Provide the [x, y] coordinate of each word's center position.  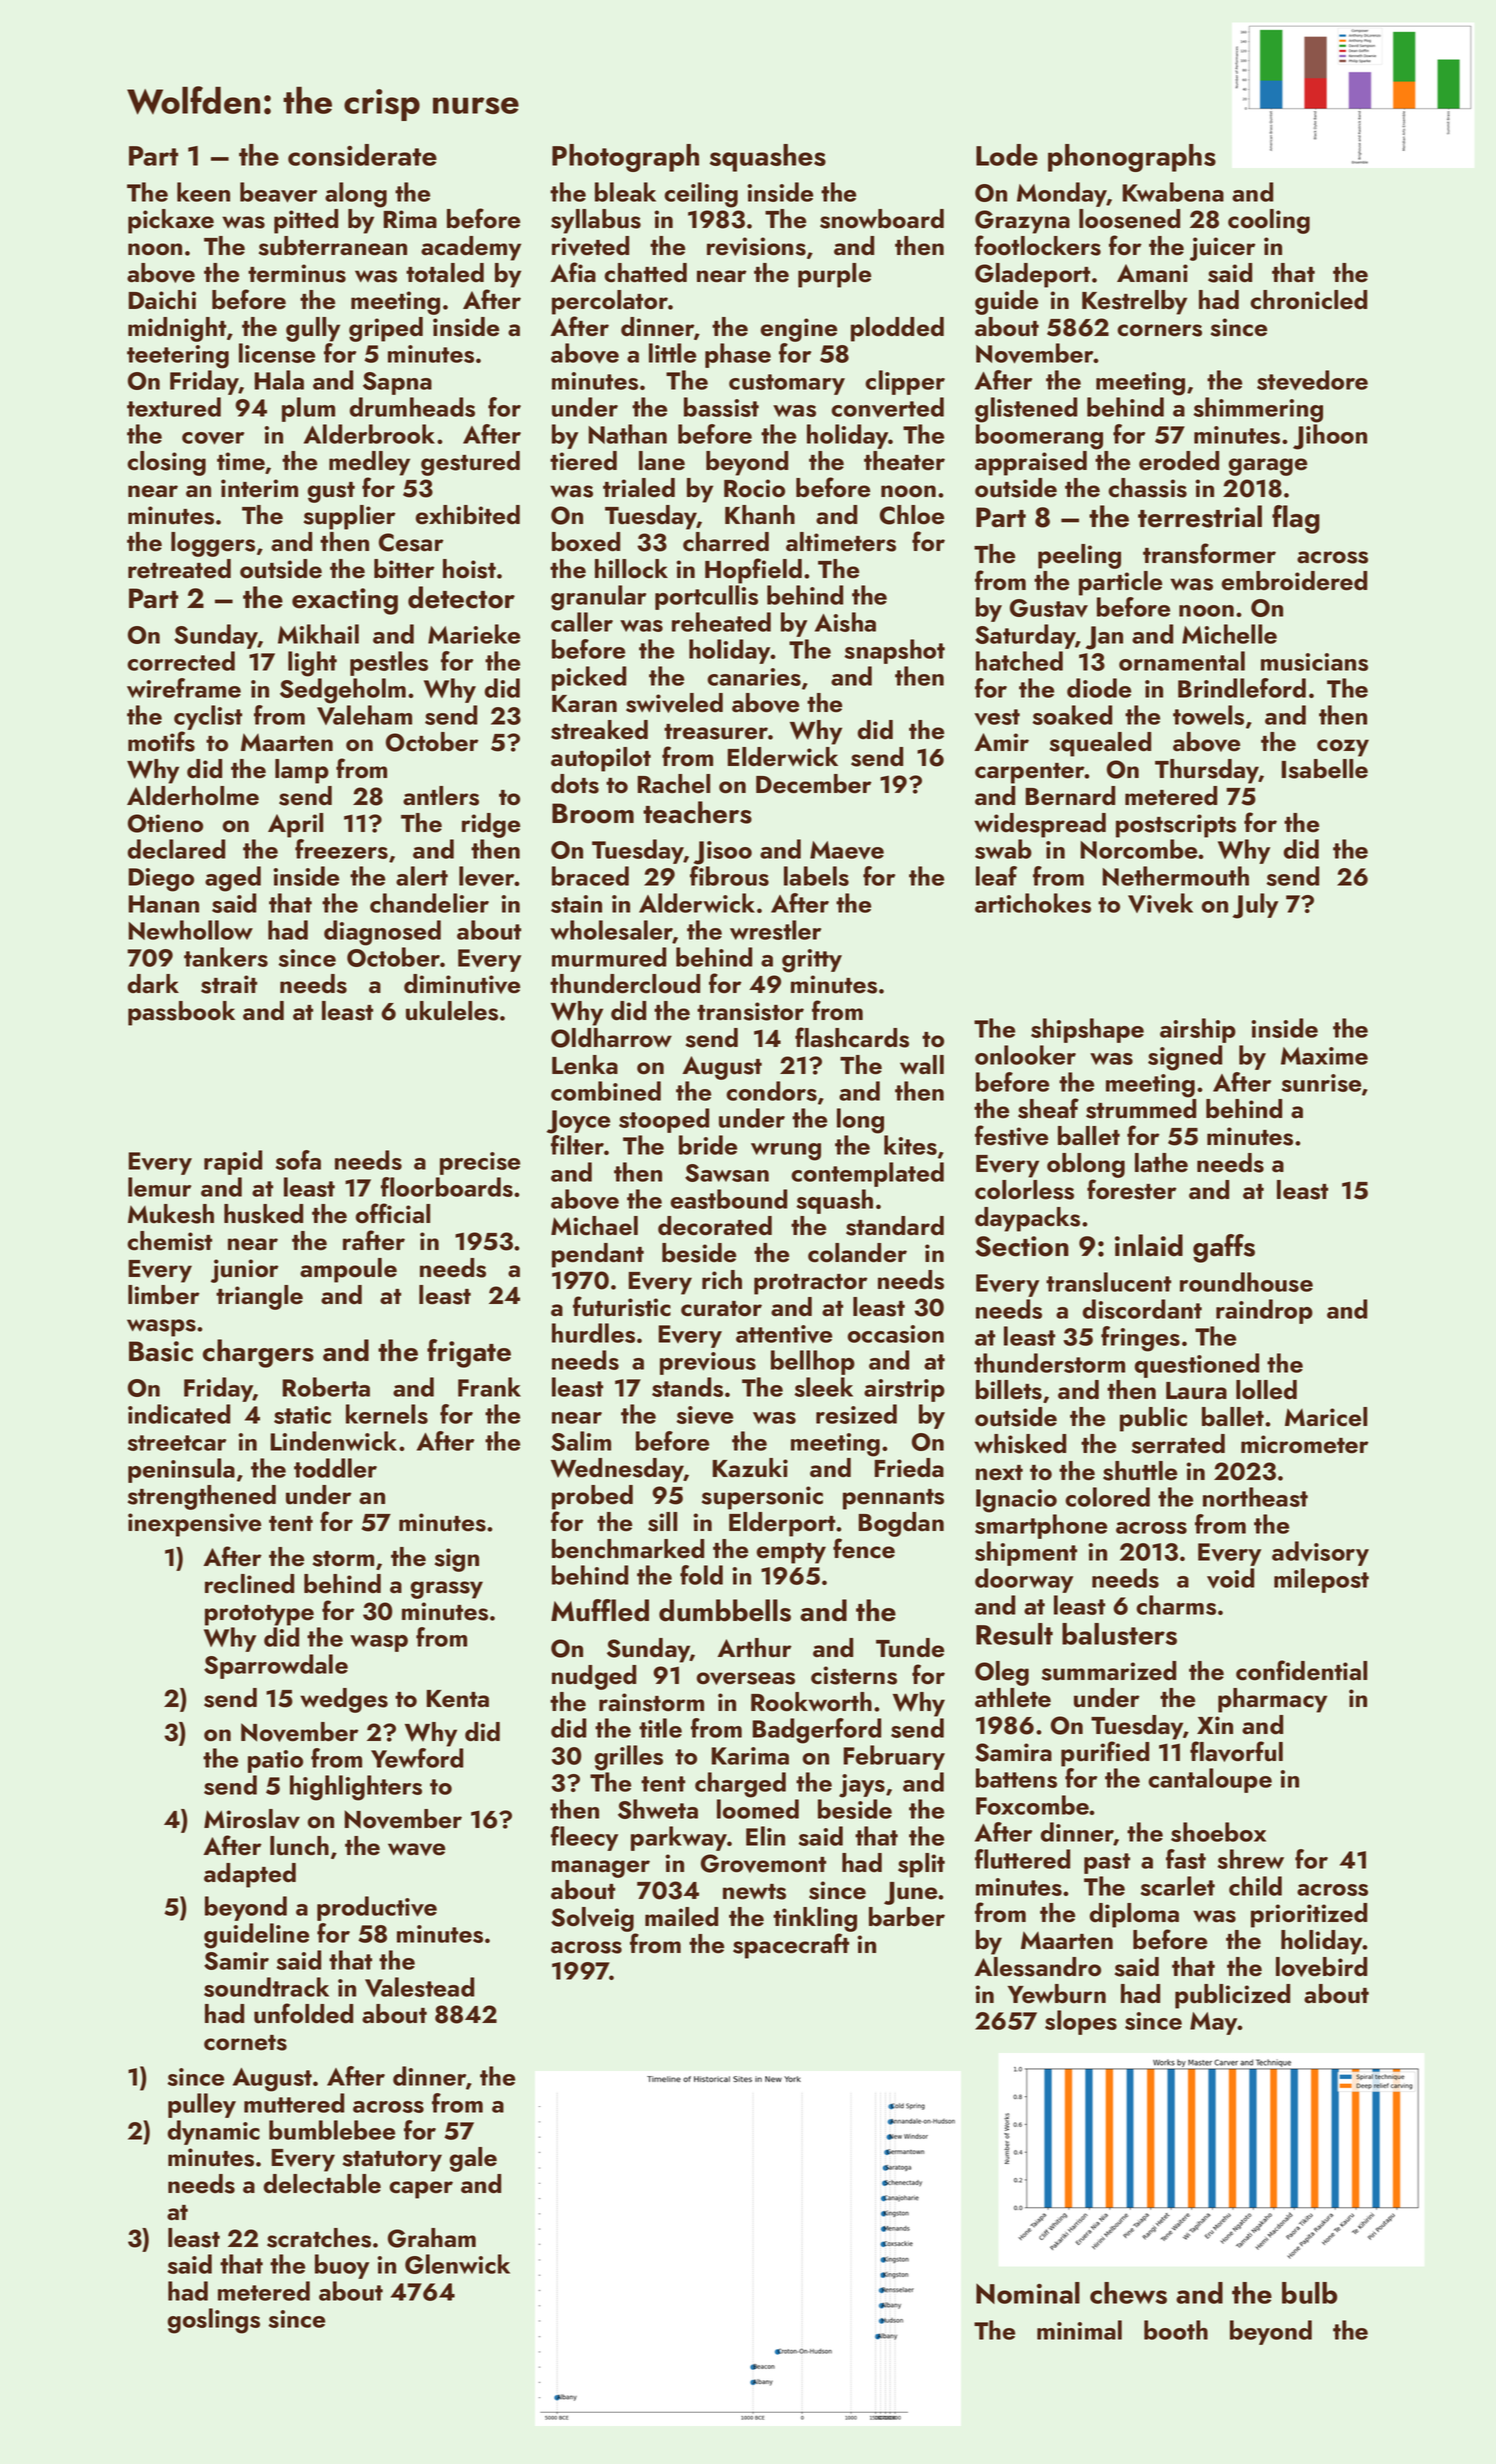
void [1230, 1578]
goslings [214, 2321]
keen [203, 192]
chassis [1147, 488]
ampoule [348, 1270]
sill [662, 1522]
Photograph [625, 158]
